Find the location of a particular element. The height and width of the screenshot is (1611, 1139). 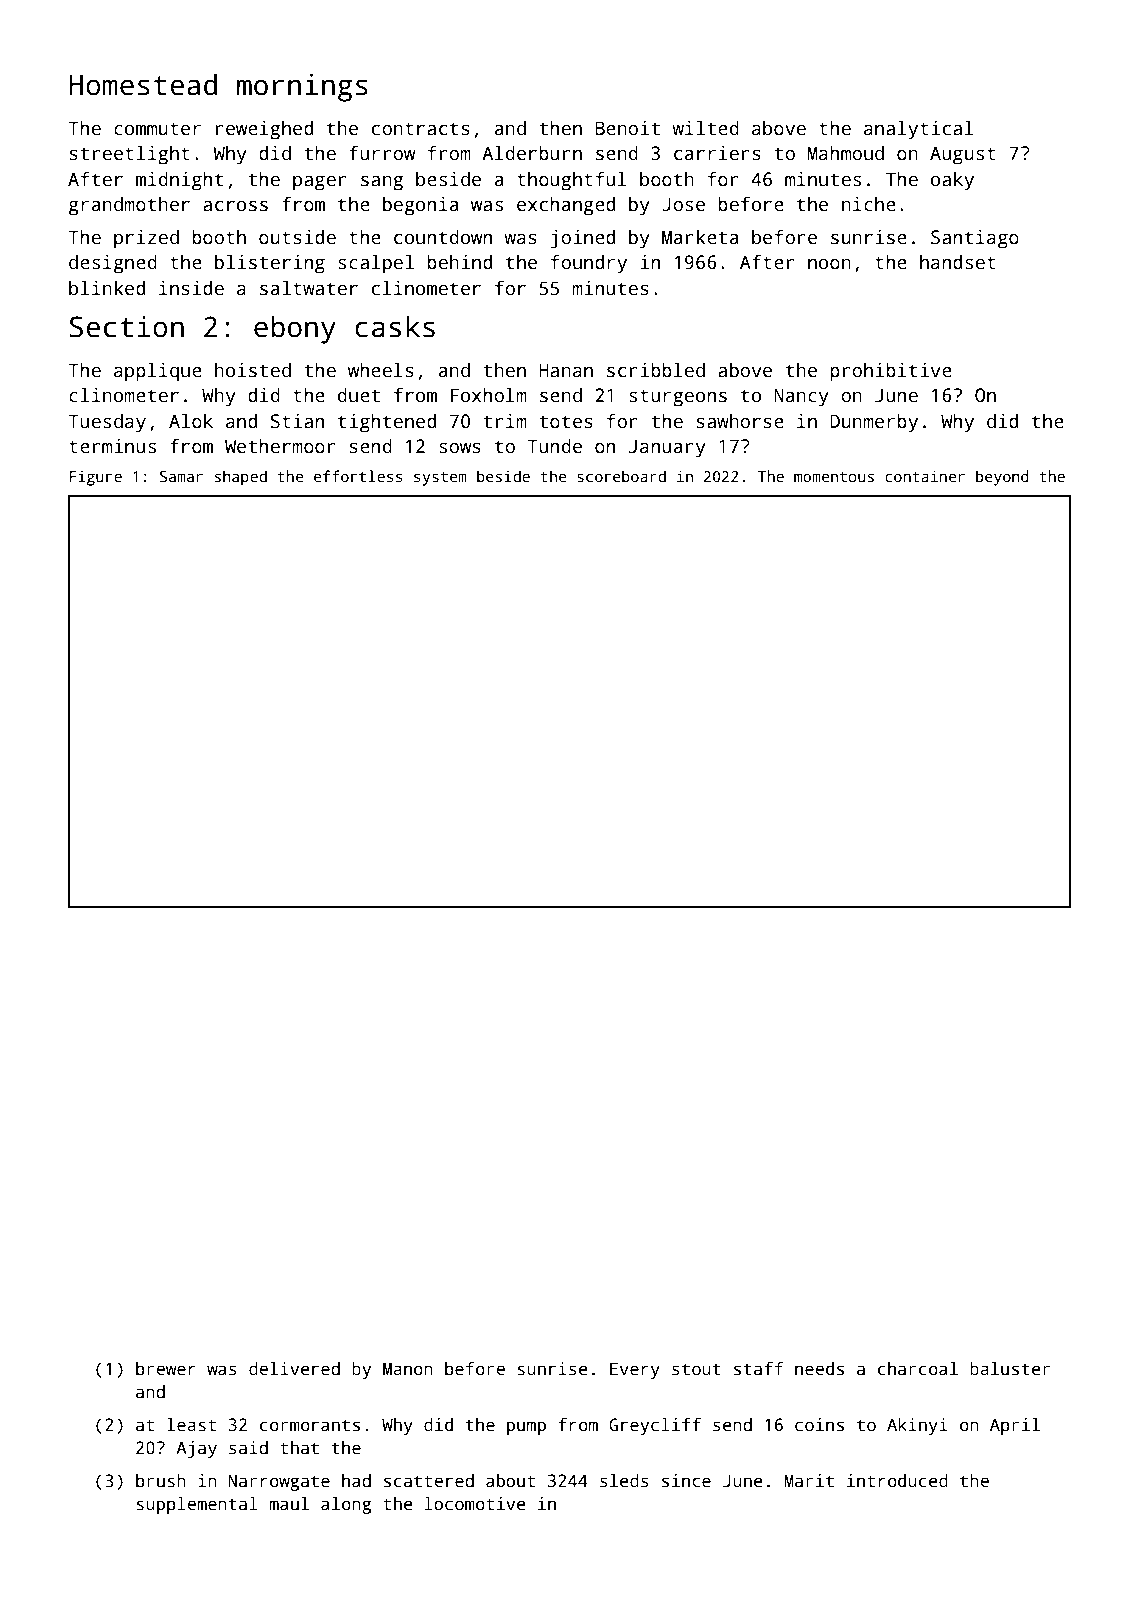

Manon is located at coordinates (408, 1369).
